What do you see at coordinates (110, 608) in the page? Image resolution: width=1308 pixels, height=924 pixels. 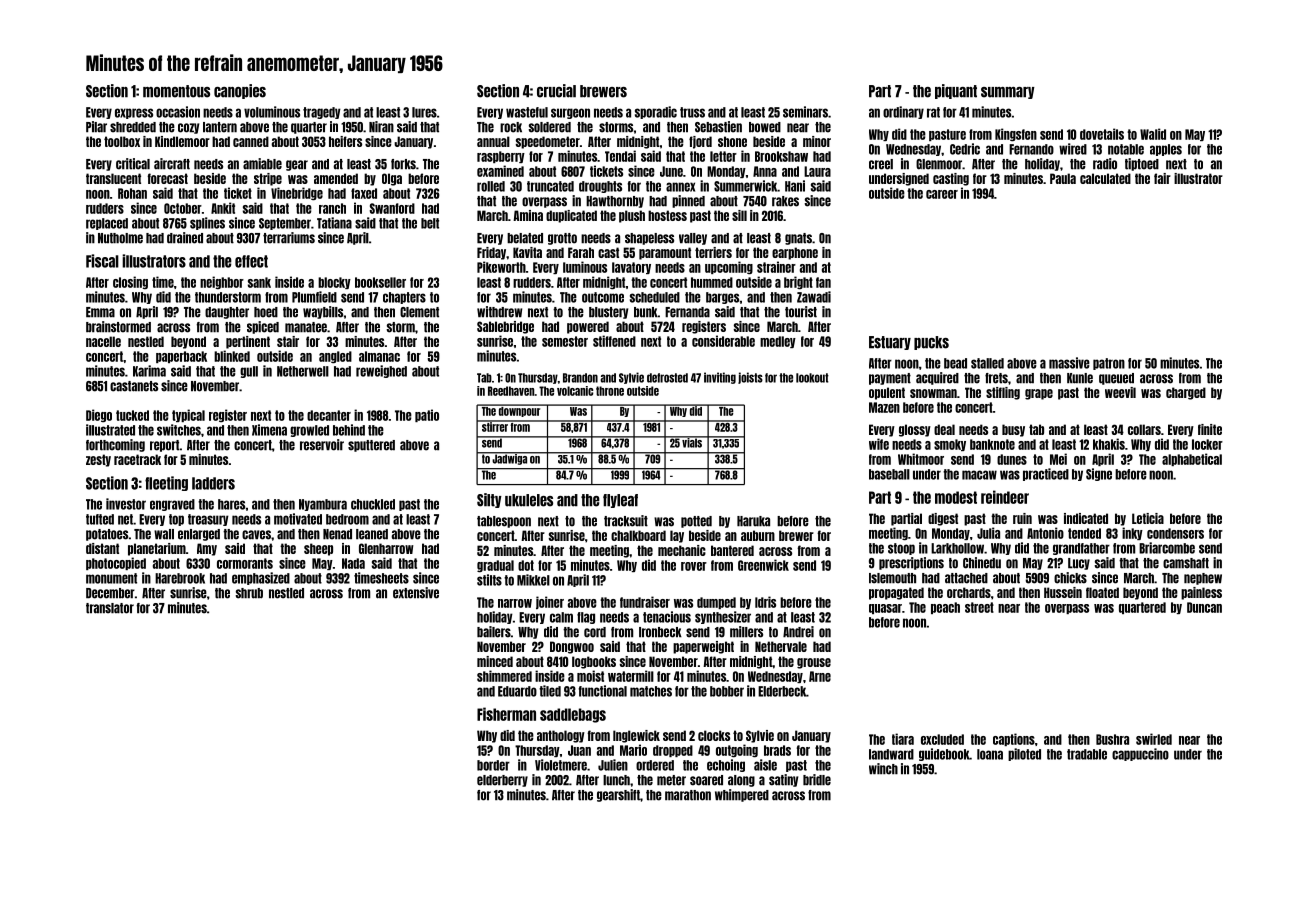 I see `translator` at bounding box center [110, 608].
